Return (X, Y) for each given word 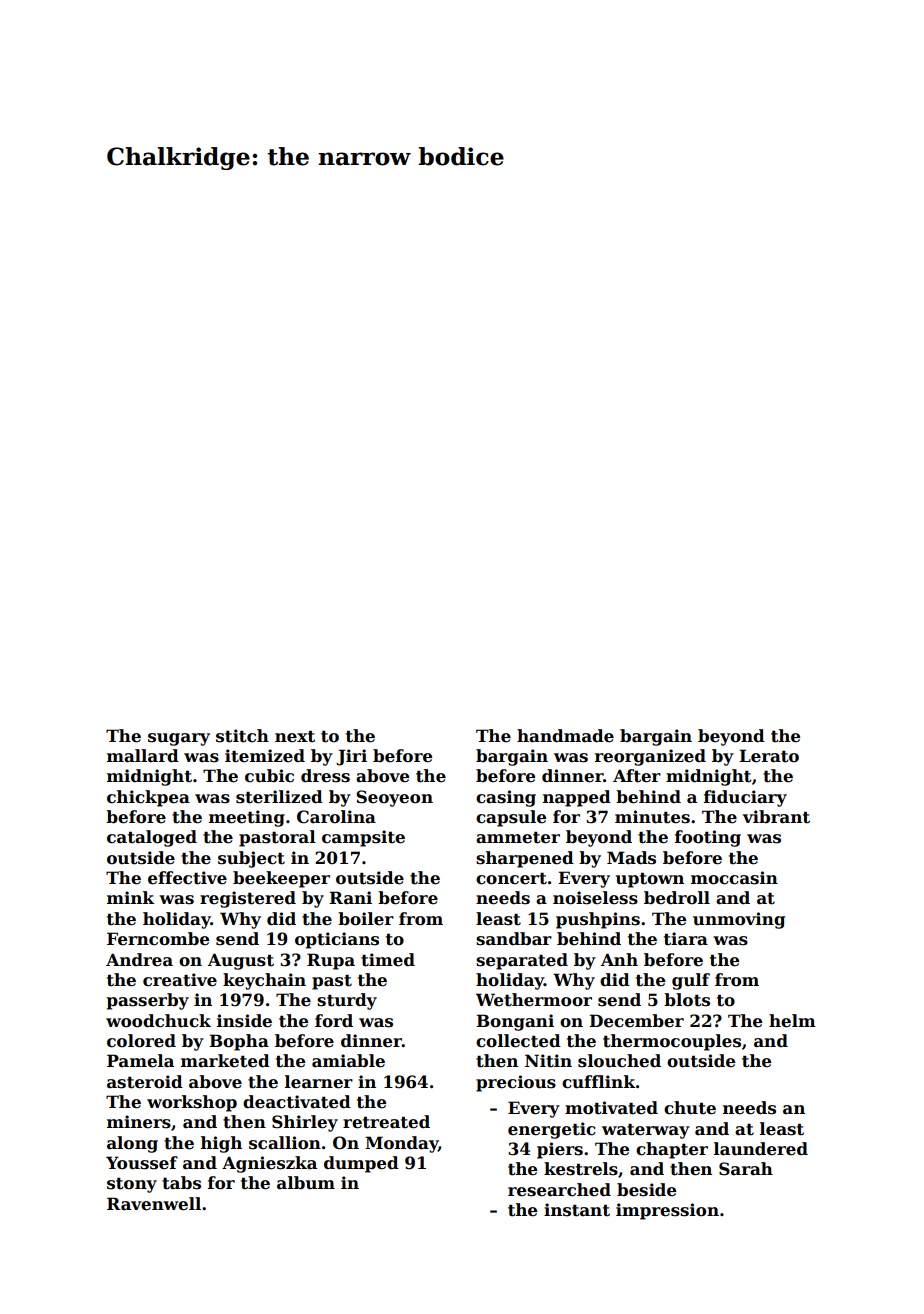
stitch (242, 736)
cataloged (152, 838)
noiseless (595, 898)
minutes (652, 817)
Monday (401, 1144)
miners (139, 1122)
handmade (565, 736)
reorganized (650, 757)
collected (518, 1041)
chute (690, 1108)
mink (131, 897)
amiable (348, 1061)
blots (687, 1000)
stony (132, 1185)
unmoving (739, 920)
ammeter (518, 837)
